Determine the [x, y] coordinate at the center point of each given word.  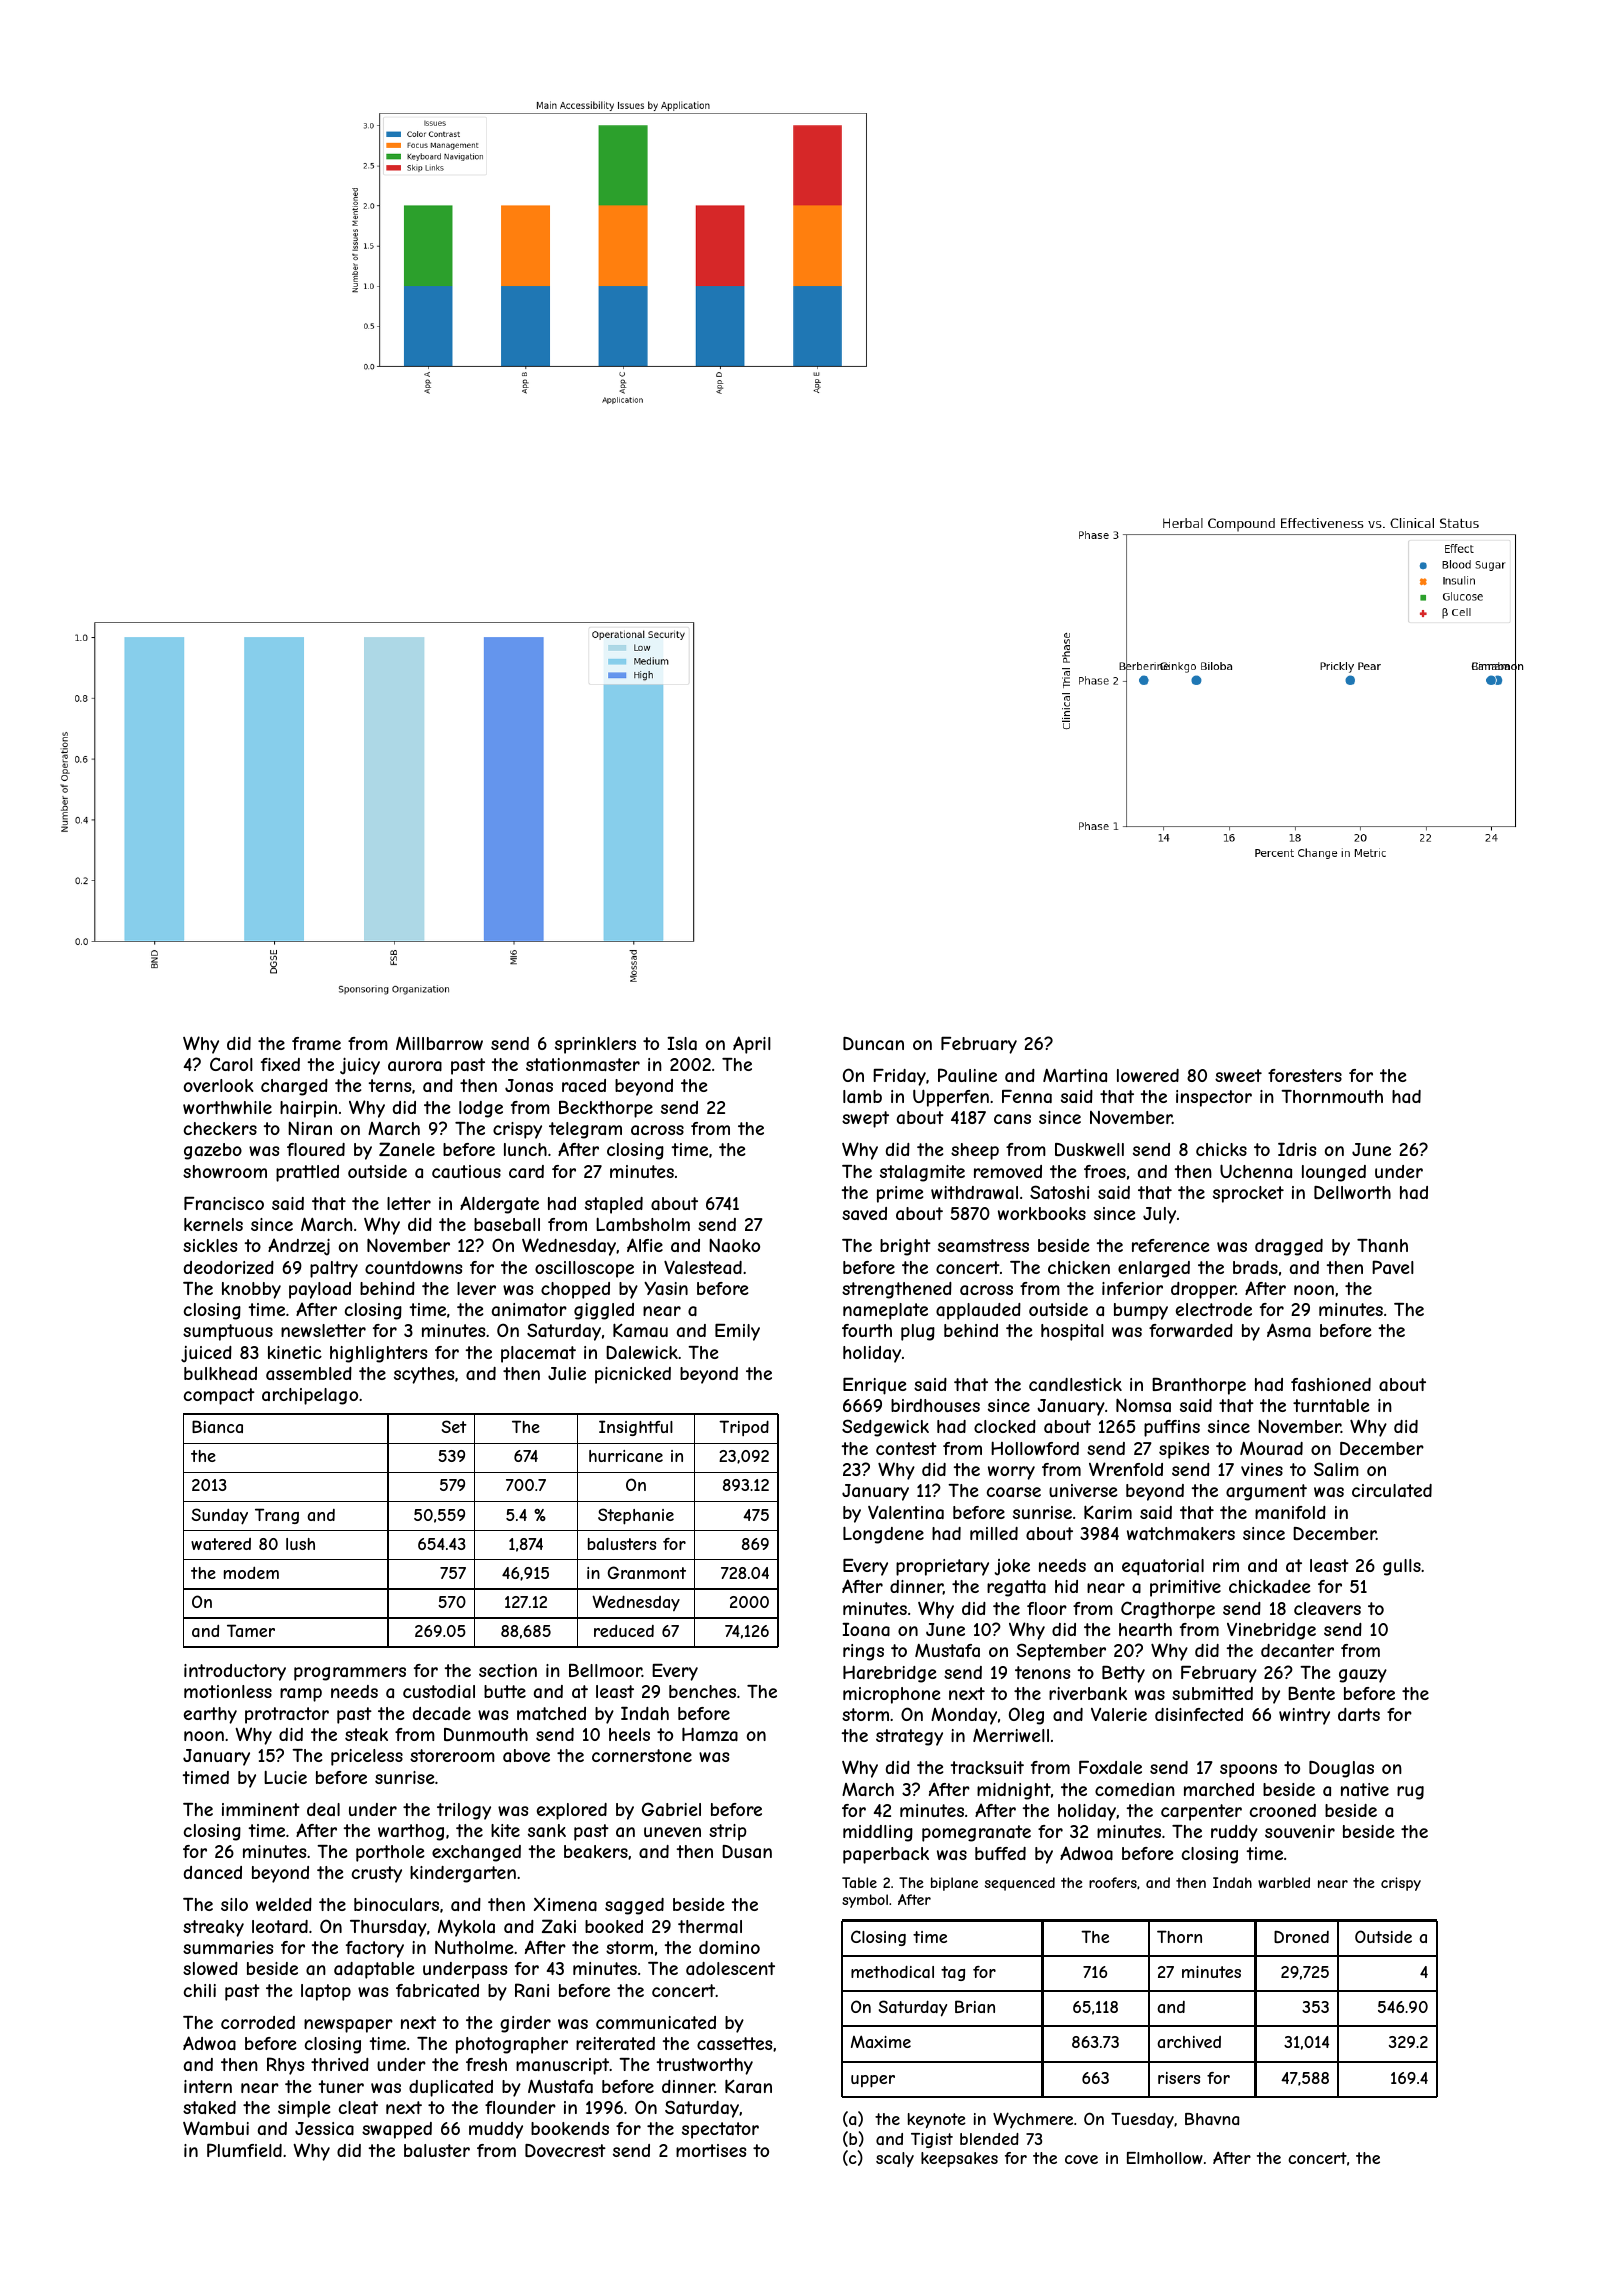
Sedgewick [885, 1428]
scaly [895, 2159]
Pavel [1393, 1267]
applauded [978, 1311]
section [508, 1670]
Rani [532, 1990]
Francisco [224, 1203]
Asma [1289, 1330]
